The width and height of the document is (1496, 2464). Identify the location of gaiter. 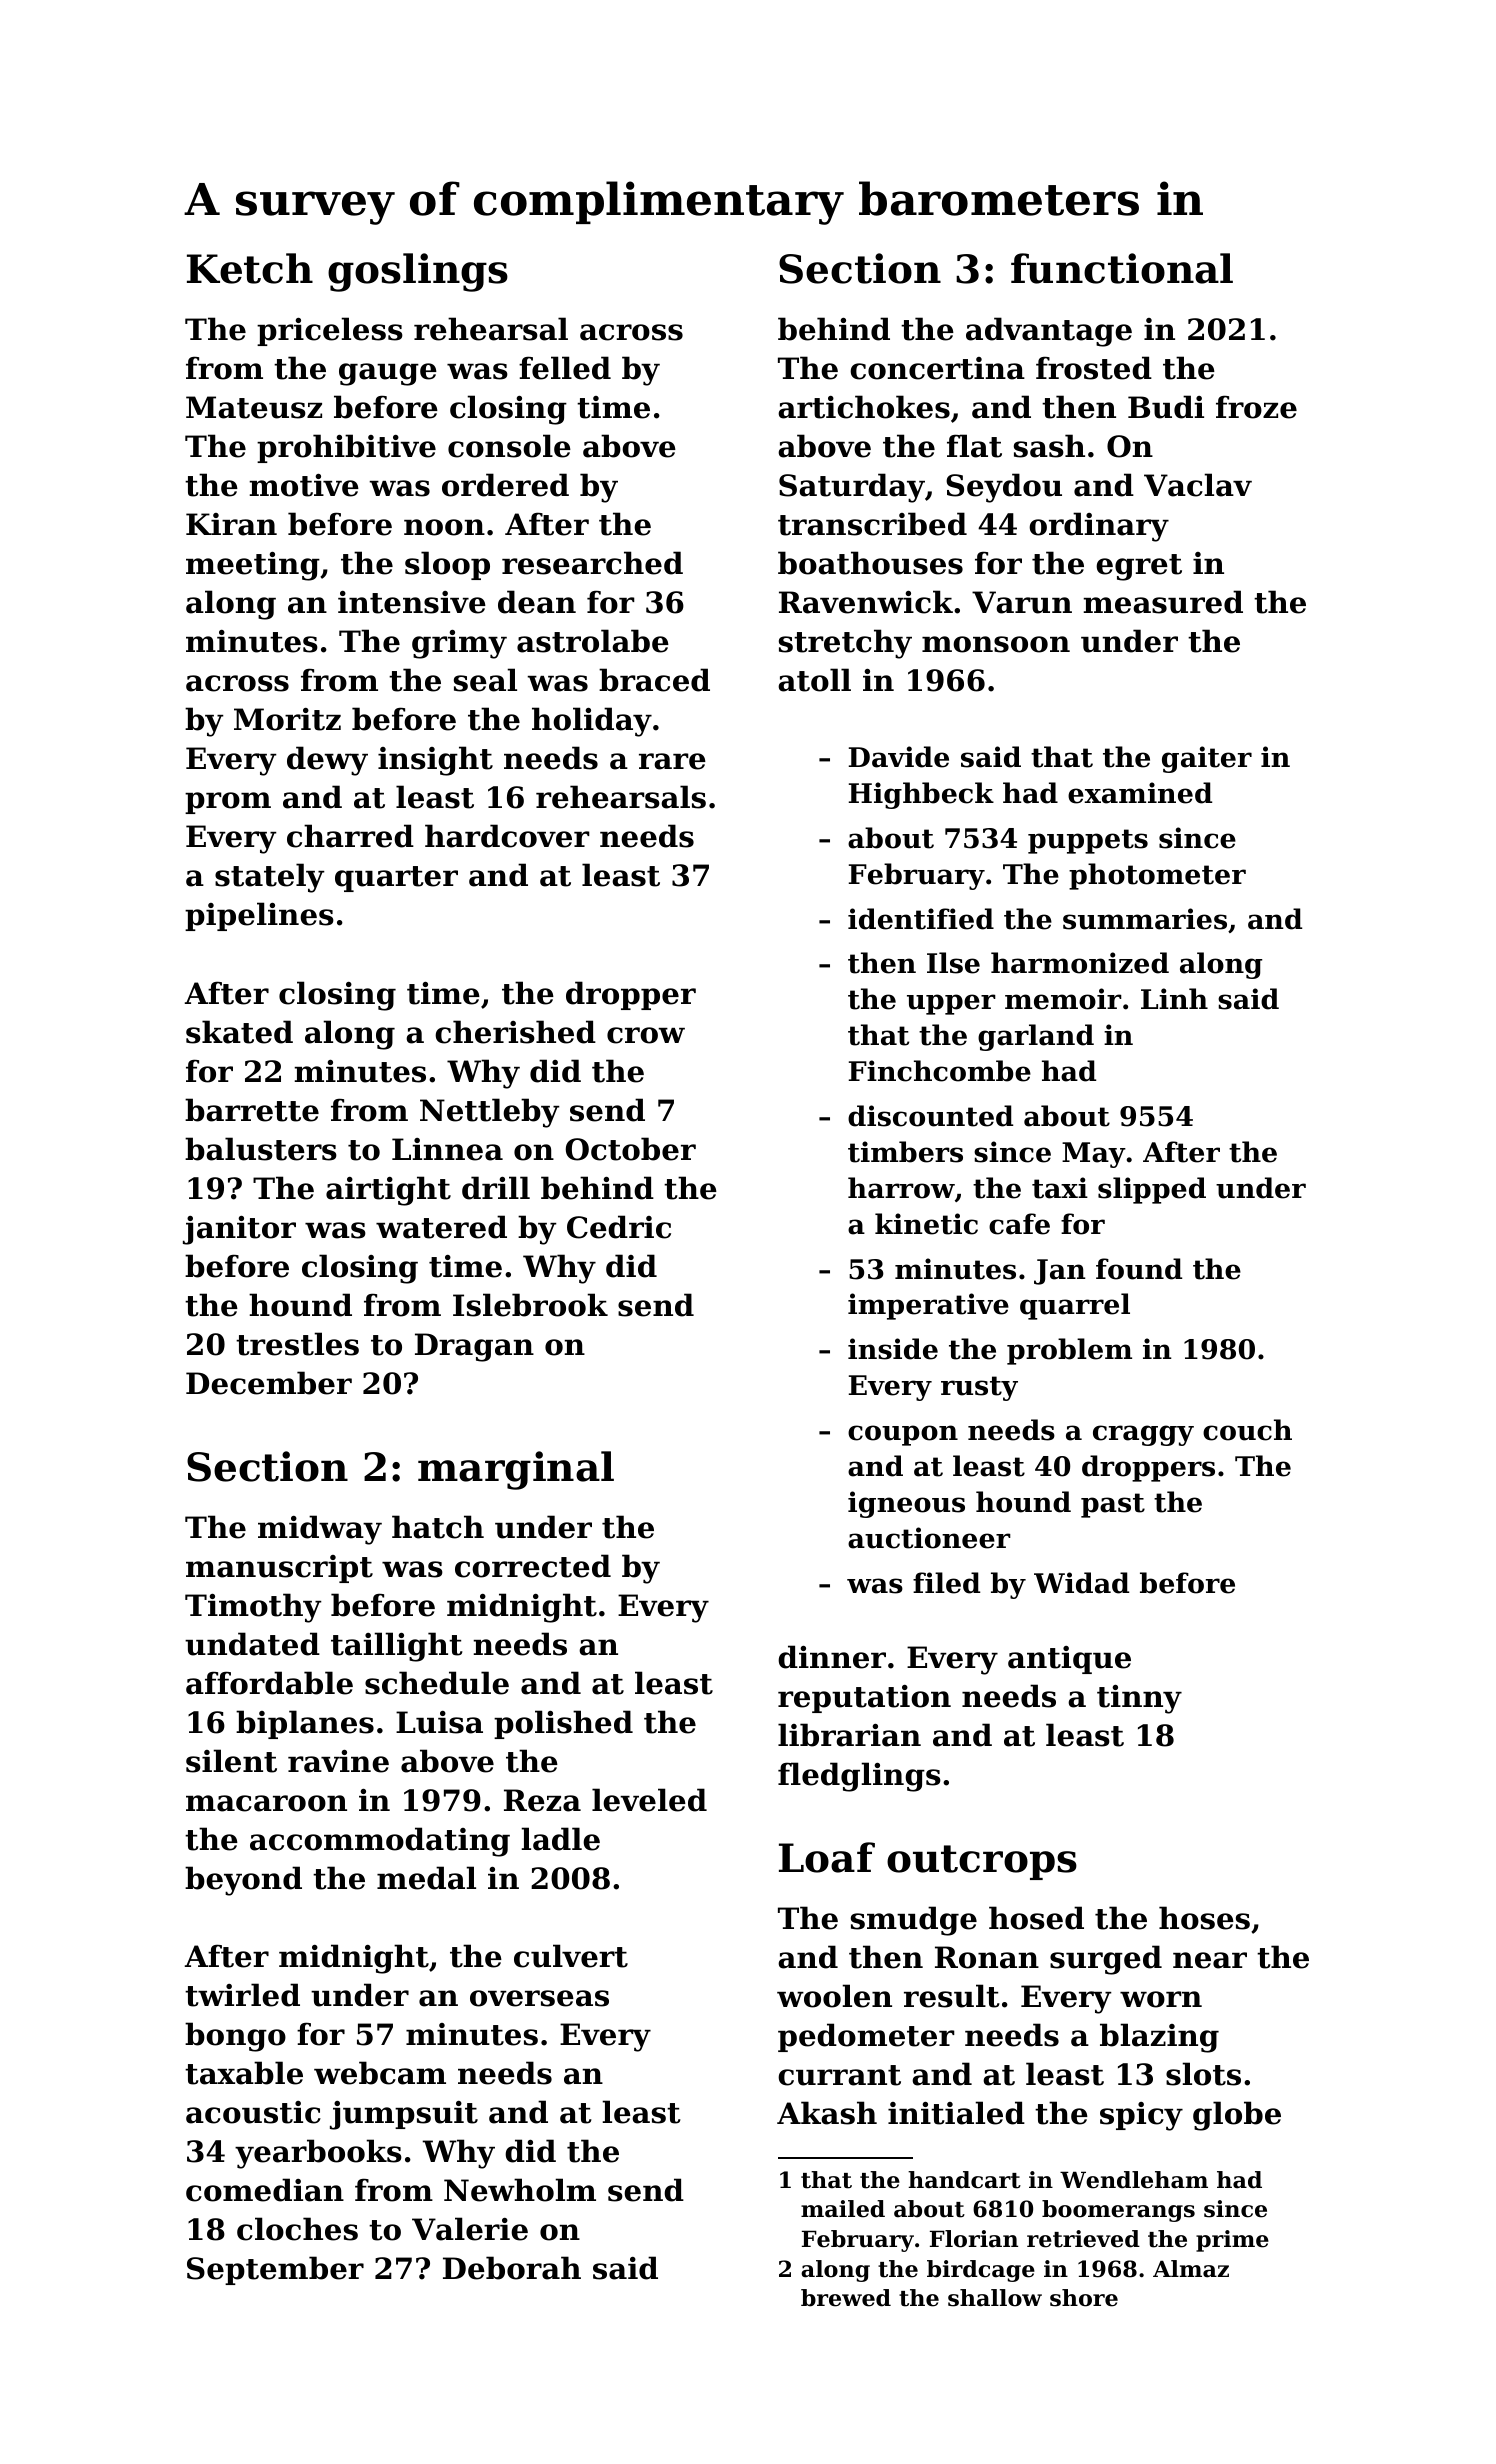
(1207, 759).
